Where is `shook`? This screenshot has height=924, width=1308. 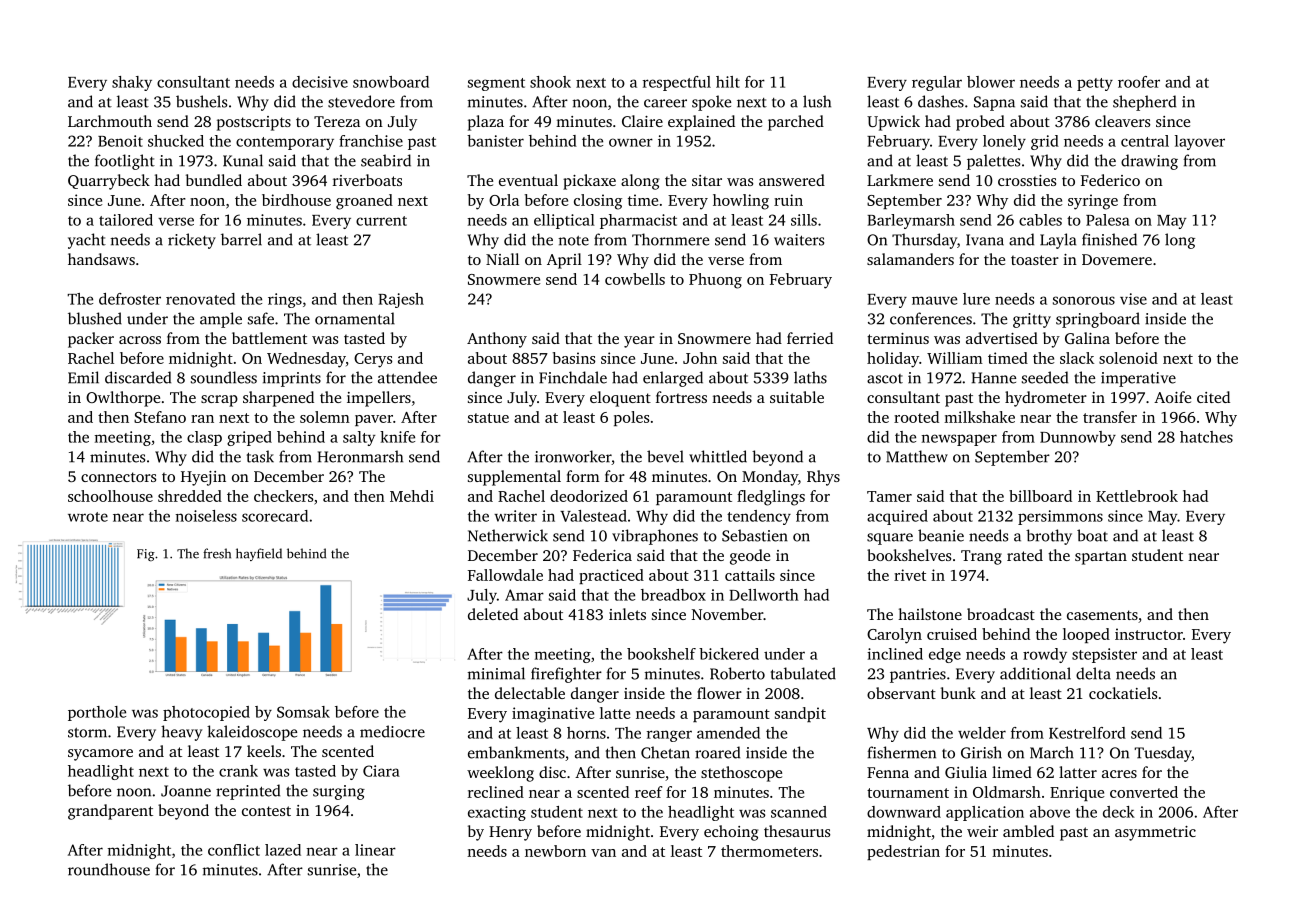
shook is located at coordinates (550, 82).
